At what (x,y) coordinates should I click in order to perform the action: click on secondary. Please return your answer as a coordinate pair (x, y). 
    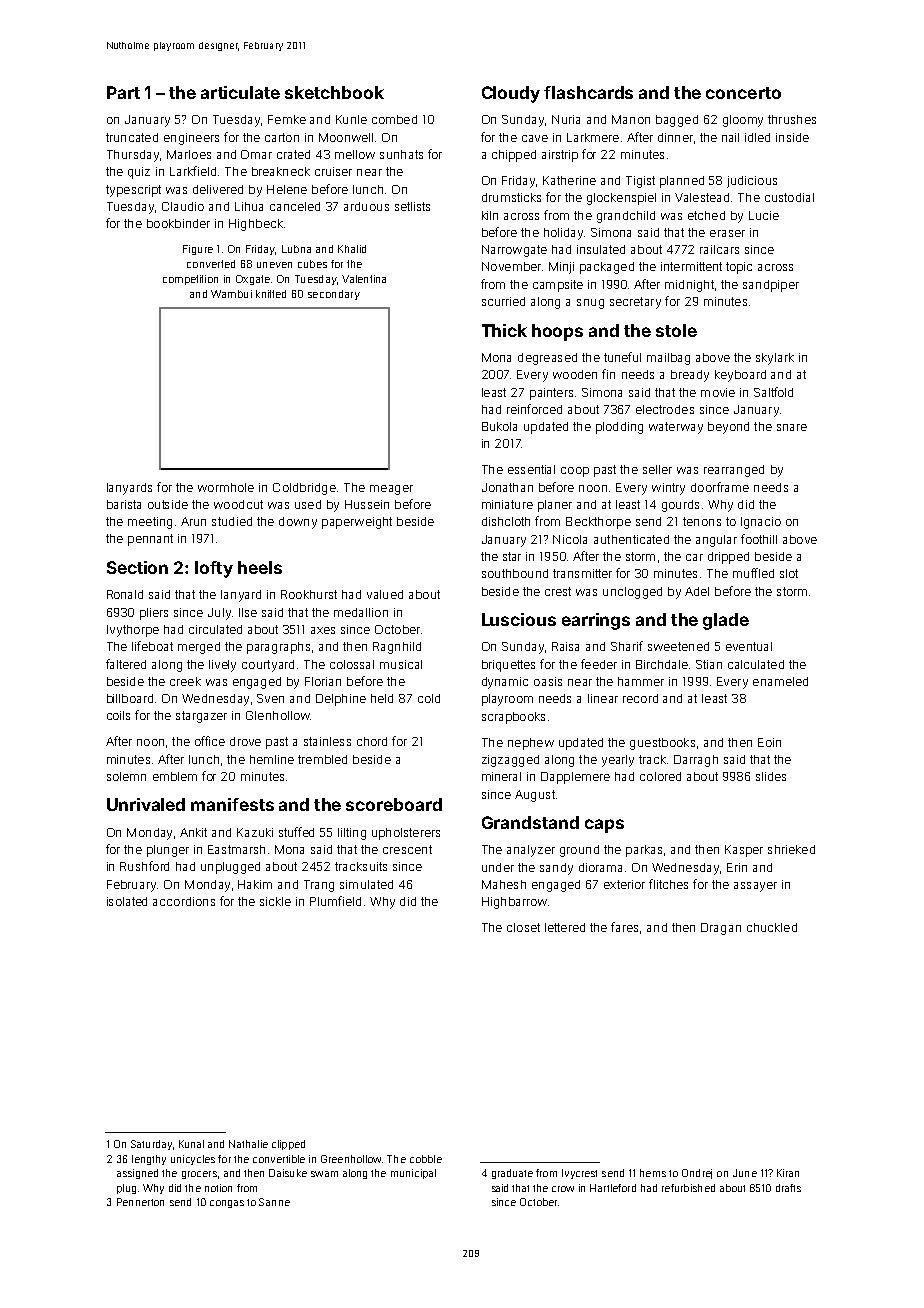
    Looking at the image, I should click on (334, 295).
